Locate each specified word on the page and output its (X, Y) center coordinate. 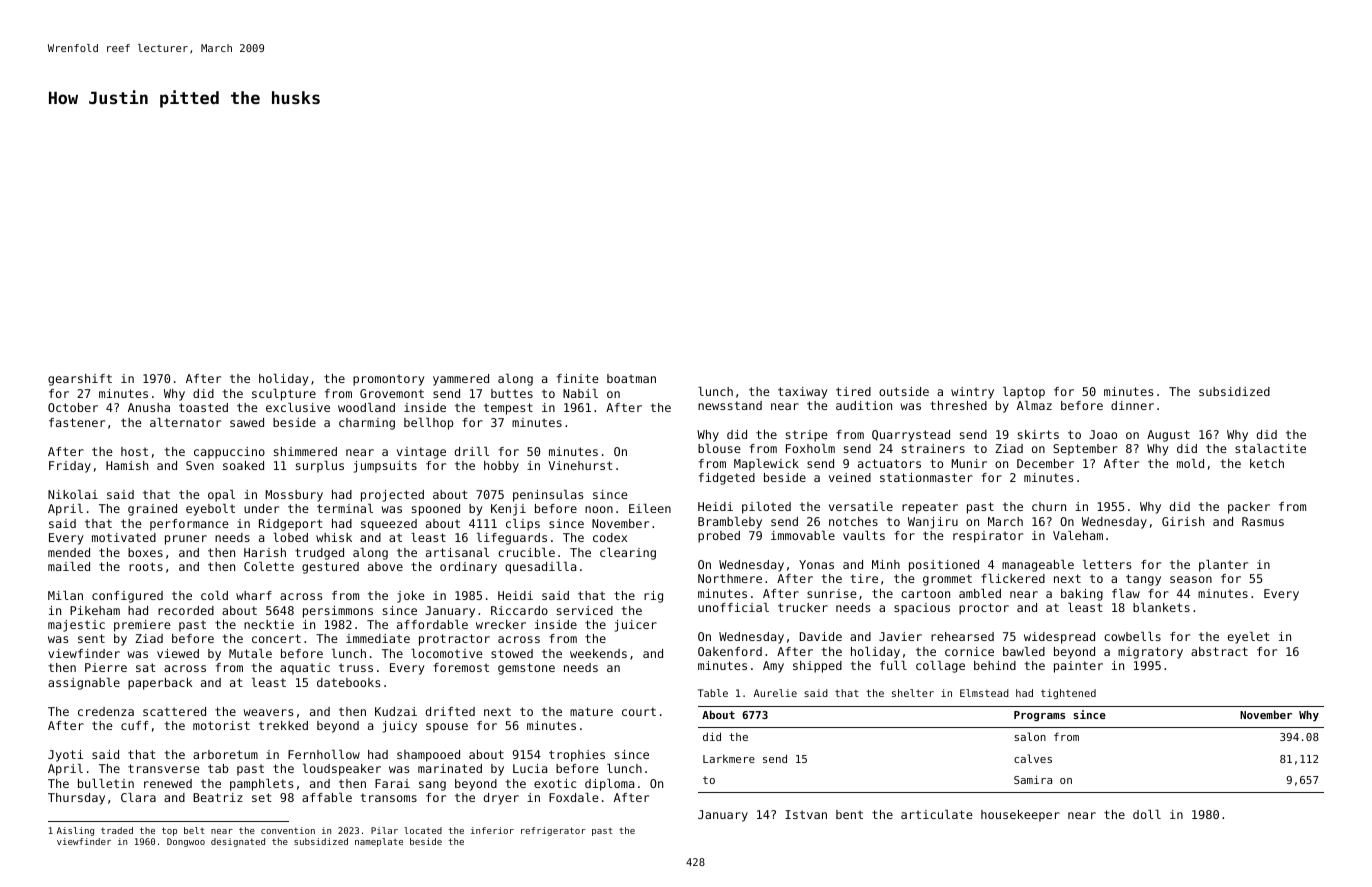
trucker (803, 607)
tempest (508, 409)
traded (117, 830)
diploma (609, 785)
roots (146, 566)
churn (1049, 506)
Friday (70, 467)
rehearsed (962, 636)
